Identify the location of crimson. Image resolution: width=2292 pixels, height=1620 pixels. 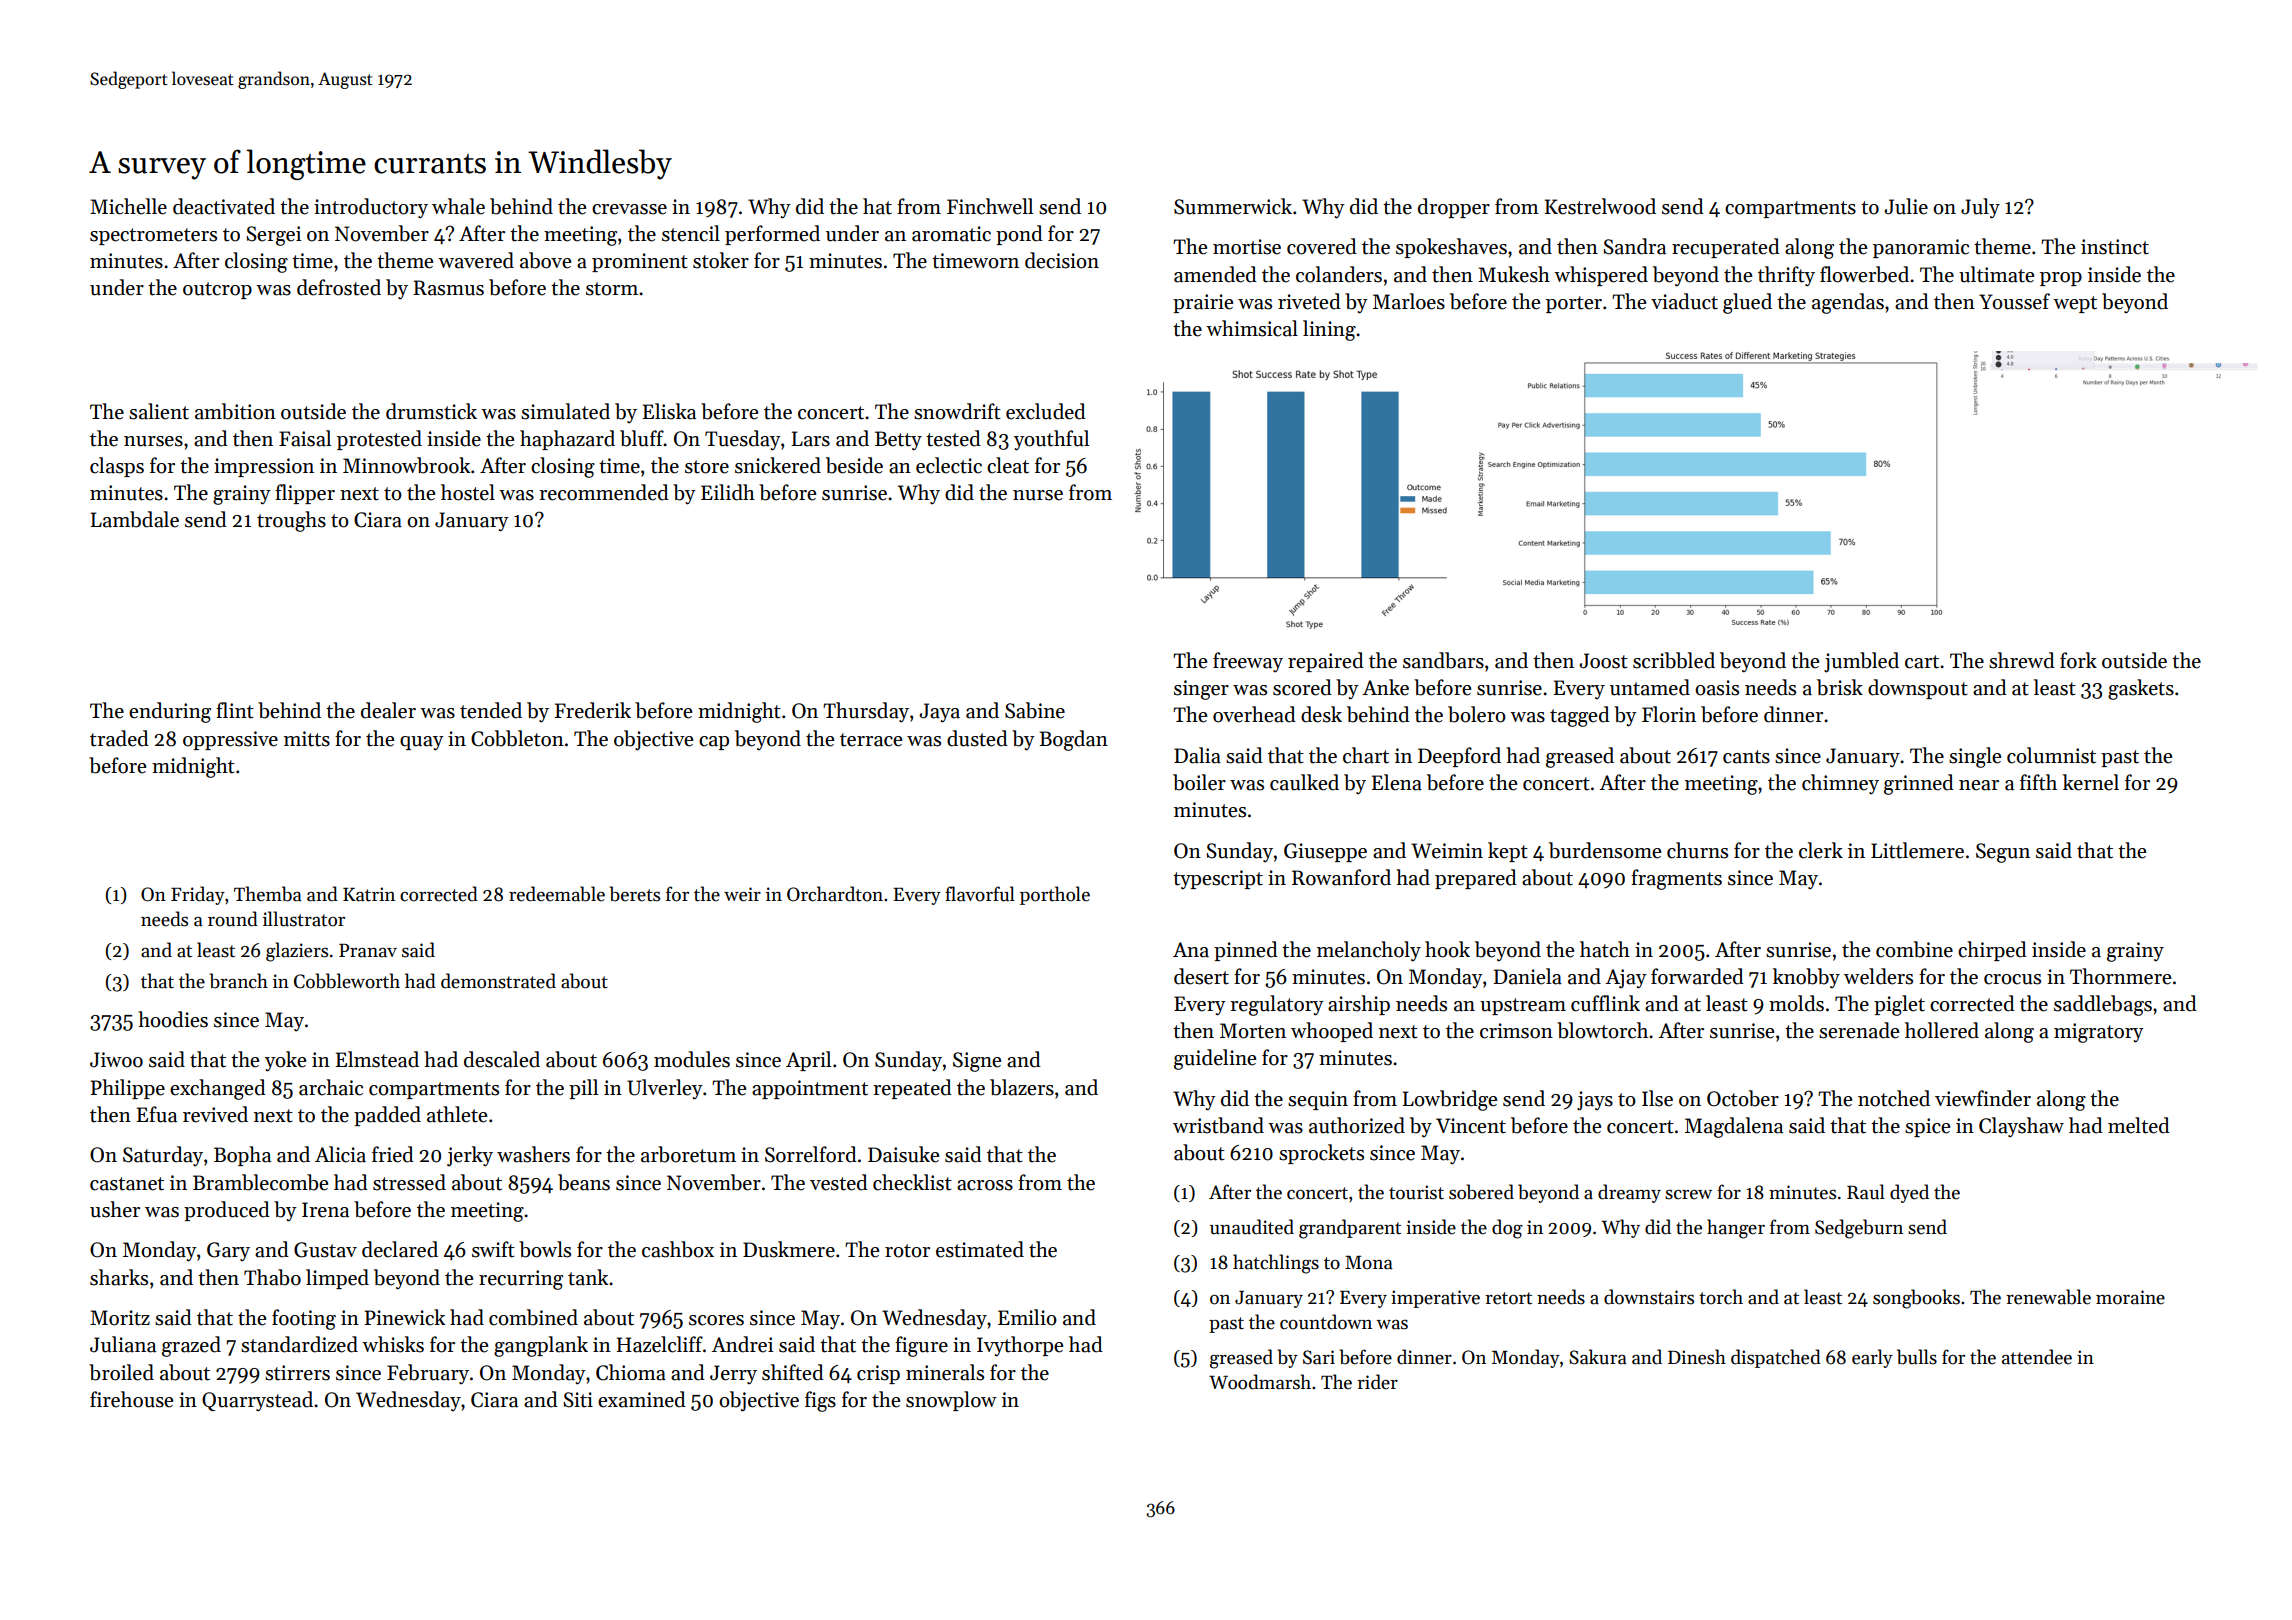
(1516, 1031).
